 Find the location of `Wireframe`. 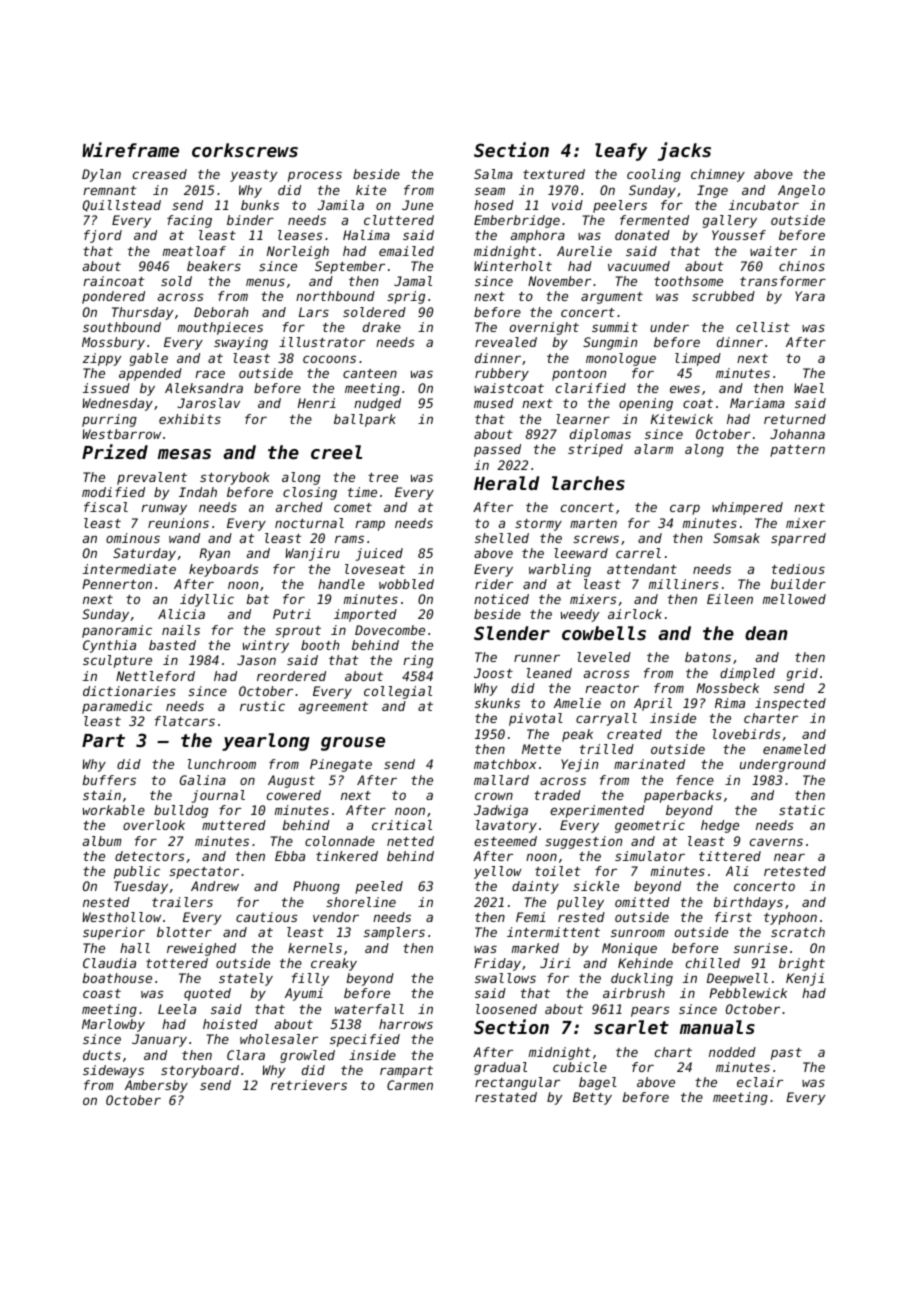

Wireframe is located at coordinates (130, 149).
